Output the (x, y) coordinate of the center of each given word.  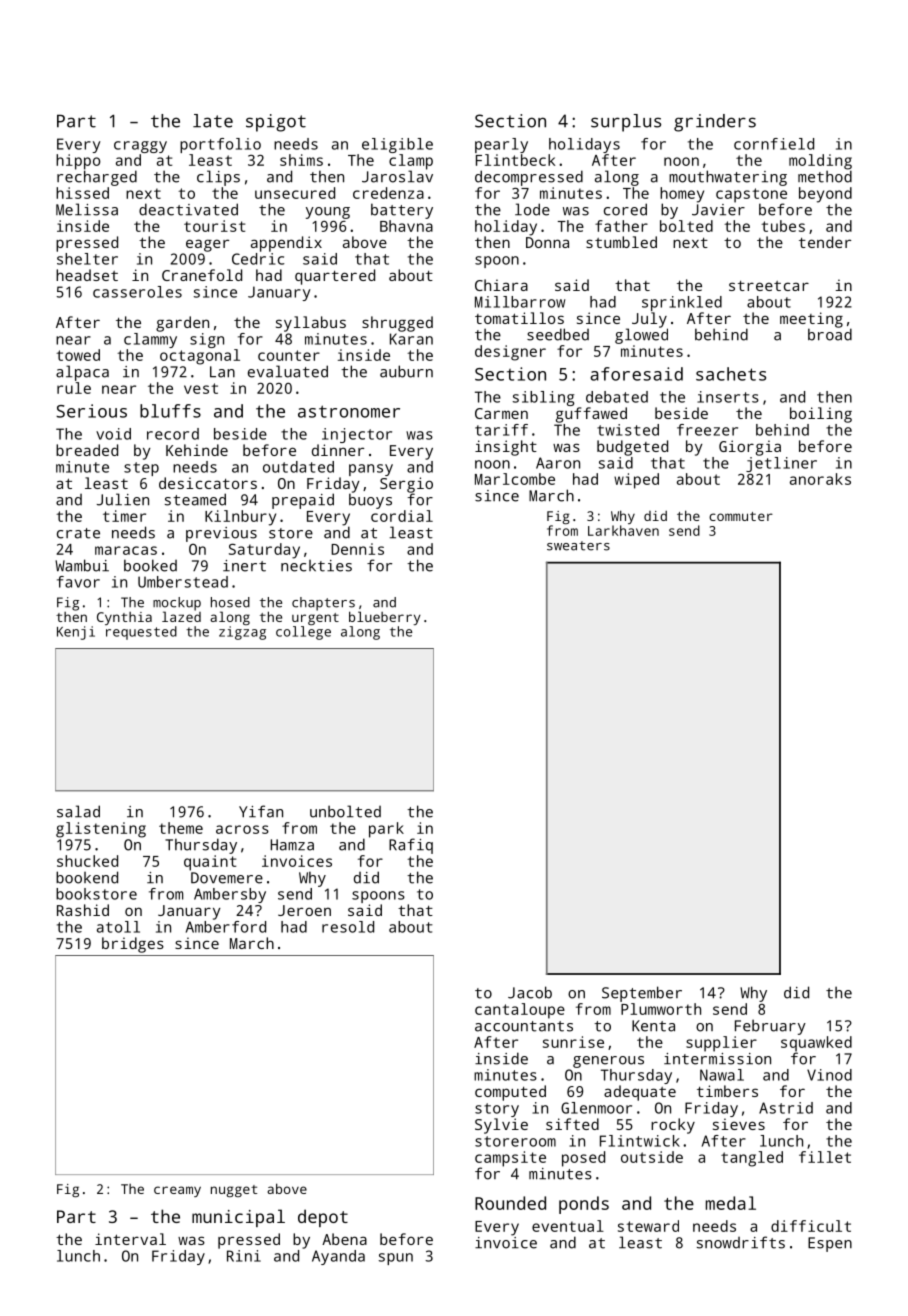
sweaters (578, 546)
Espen (830, 1244)
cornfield (774, 144)
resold (348, 927)
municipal (238, 1218)
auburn (406, 371)
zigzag (242, 633)
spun (396, 1259)
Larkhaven (623, 530)
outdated (298, 467)
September (642, 994)
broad (830, 334)
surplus (626, 123)
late (213, 121)
